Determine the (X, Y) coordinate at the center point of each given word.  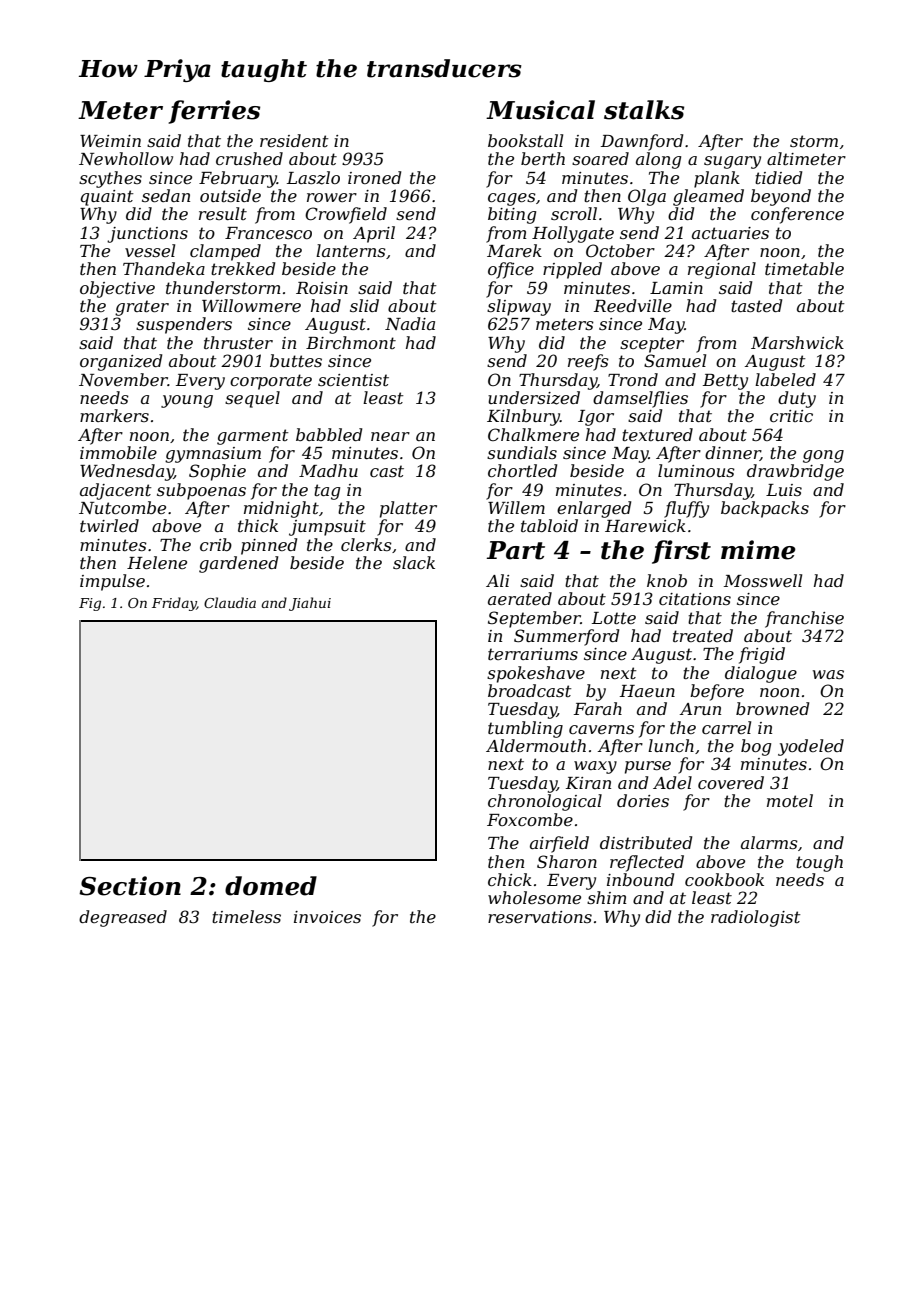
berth (543, 158)
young (187, 401)
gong (823, 456)
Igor (596, 418)
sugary (732, 162)
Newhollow (126, 158)
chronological (545, 802)
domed (271, 886)
